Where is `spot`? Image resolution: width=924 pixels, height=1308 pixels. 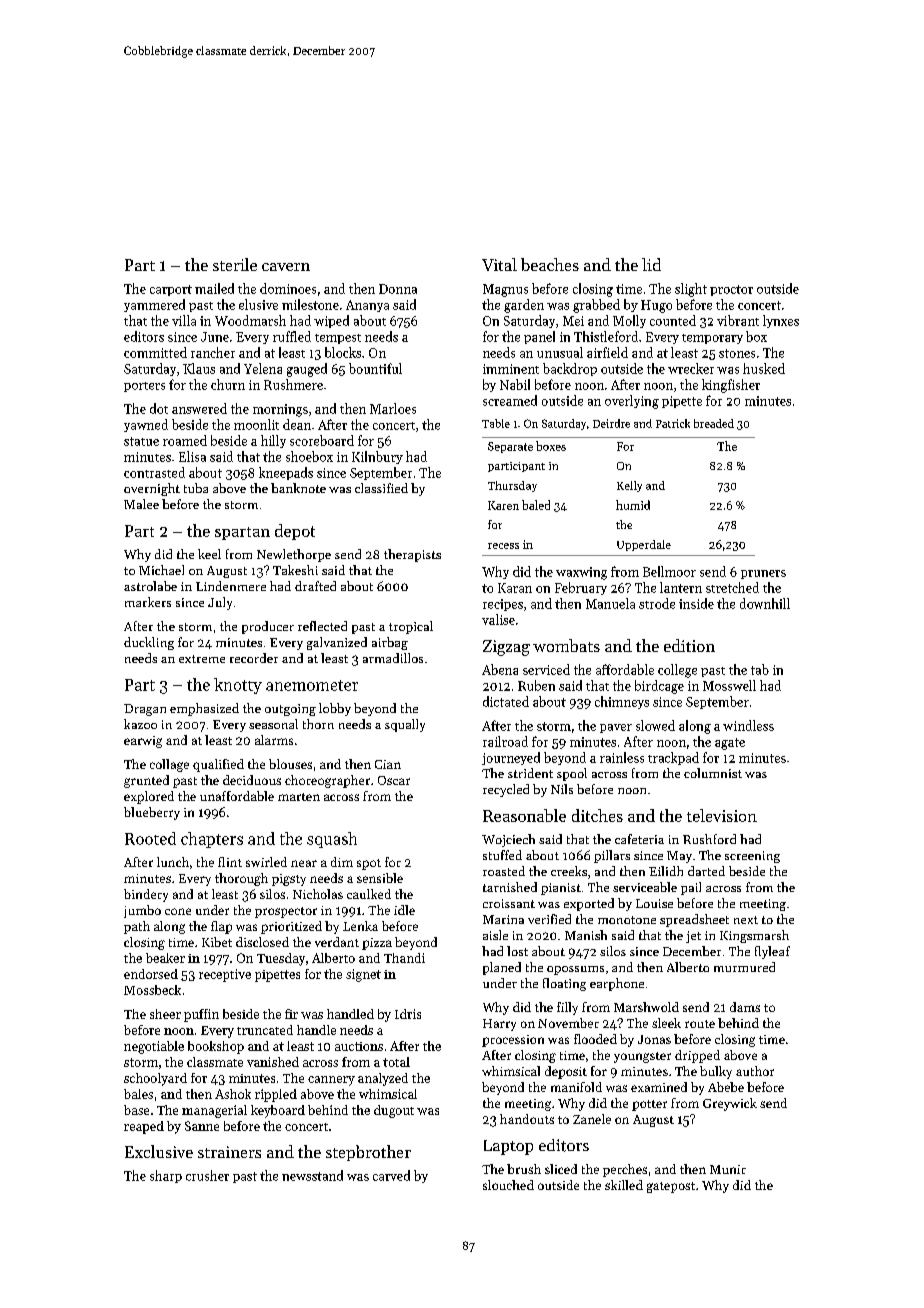
spot is located at coordinates (369, 864).
